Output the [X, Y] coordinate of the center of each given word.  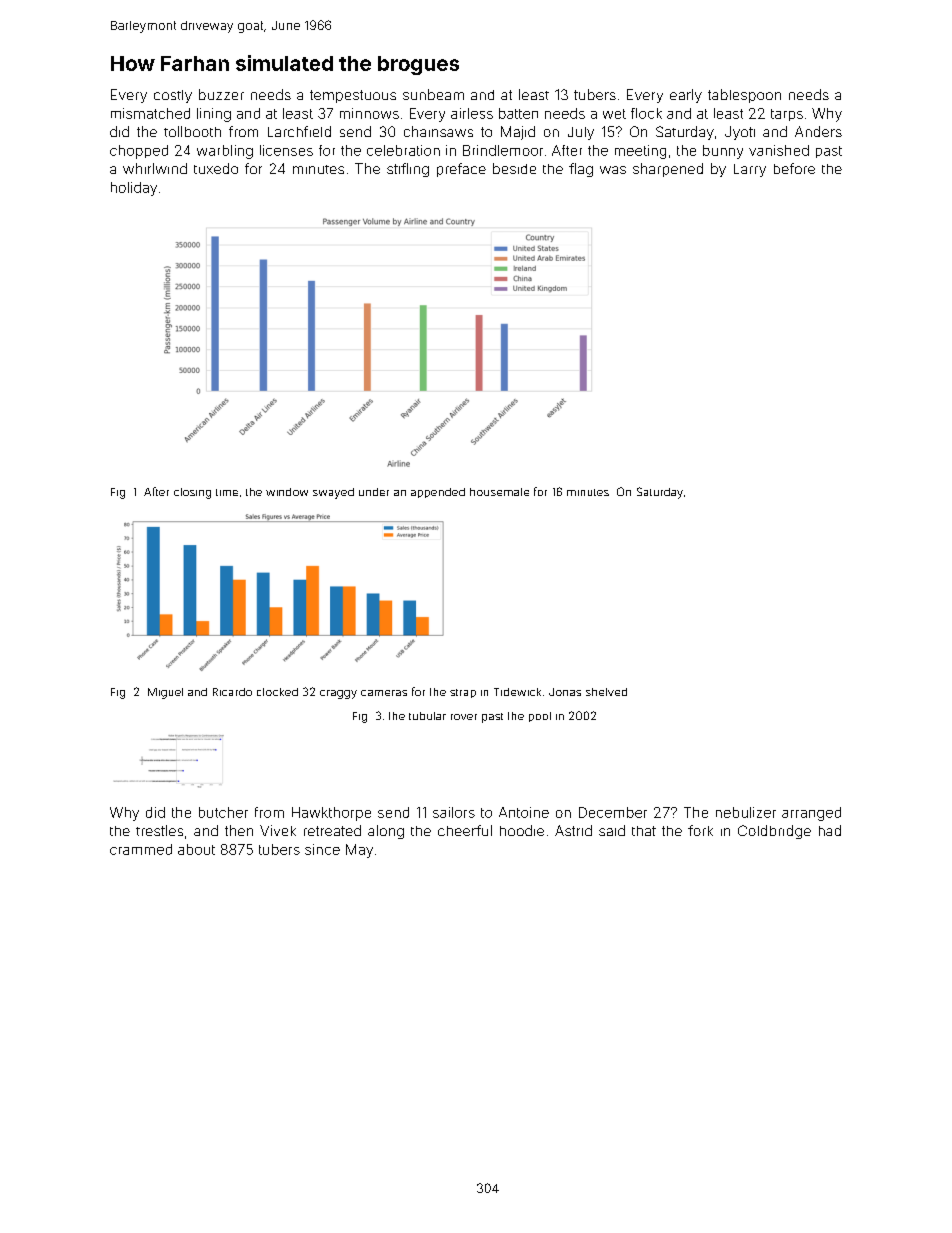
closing [192, 493]
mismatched [150, 113]
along [386, 832]
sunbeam [433, 94]
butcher [223, 812]
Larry [750, 170]
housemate [499, 492]
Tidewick [517, 692]
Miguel [165, 693]
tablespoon [744, 96]
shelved [606, 692]
